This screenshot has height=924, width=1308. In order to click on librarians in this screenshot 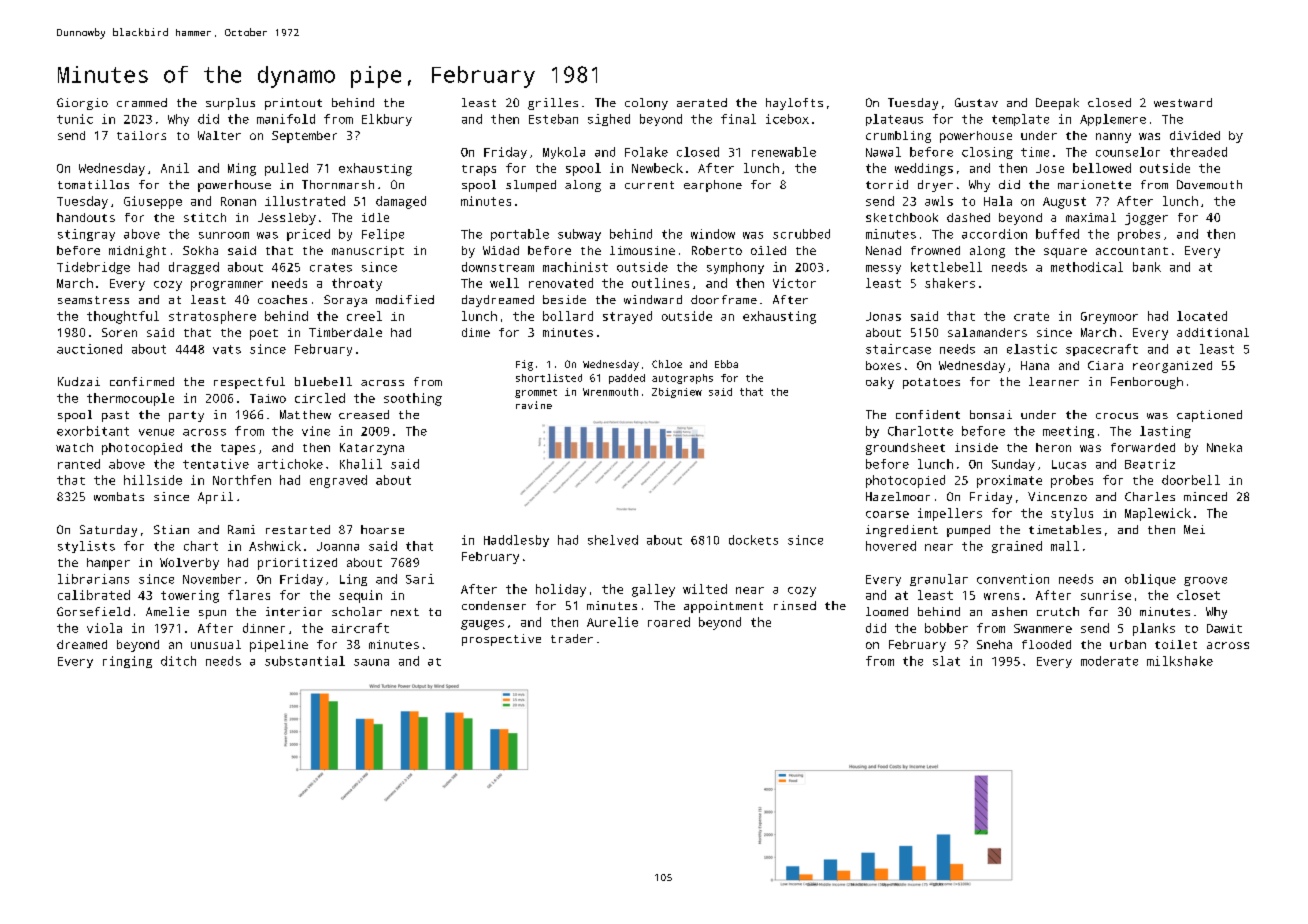, I will do `click(93, 579)`.
